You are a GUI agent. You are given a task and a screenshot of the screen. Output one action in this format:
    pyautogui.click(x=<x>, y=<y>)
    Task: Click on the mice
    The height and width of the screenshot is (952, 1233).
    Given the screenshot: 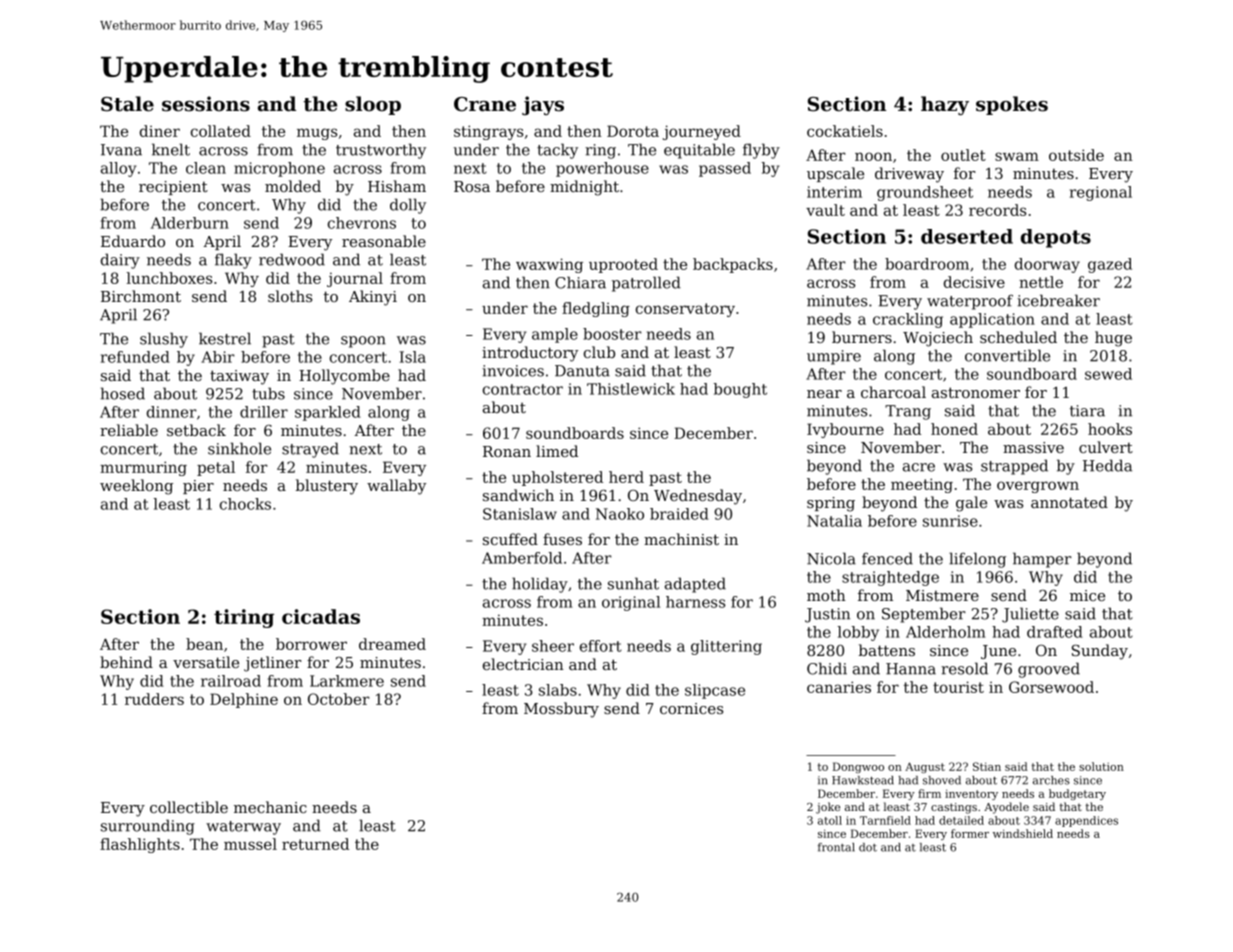 What is the action you would take?
    pyautogui.click(x=1087, y=595)
